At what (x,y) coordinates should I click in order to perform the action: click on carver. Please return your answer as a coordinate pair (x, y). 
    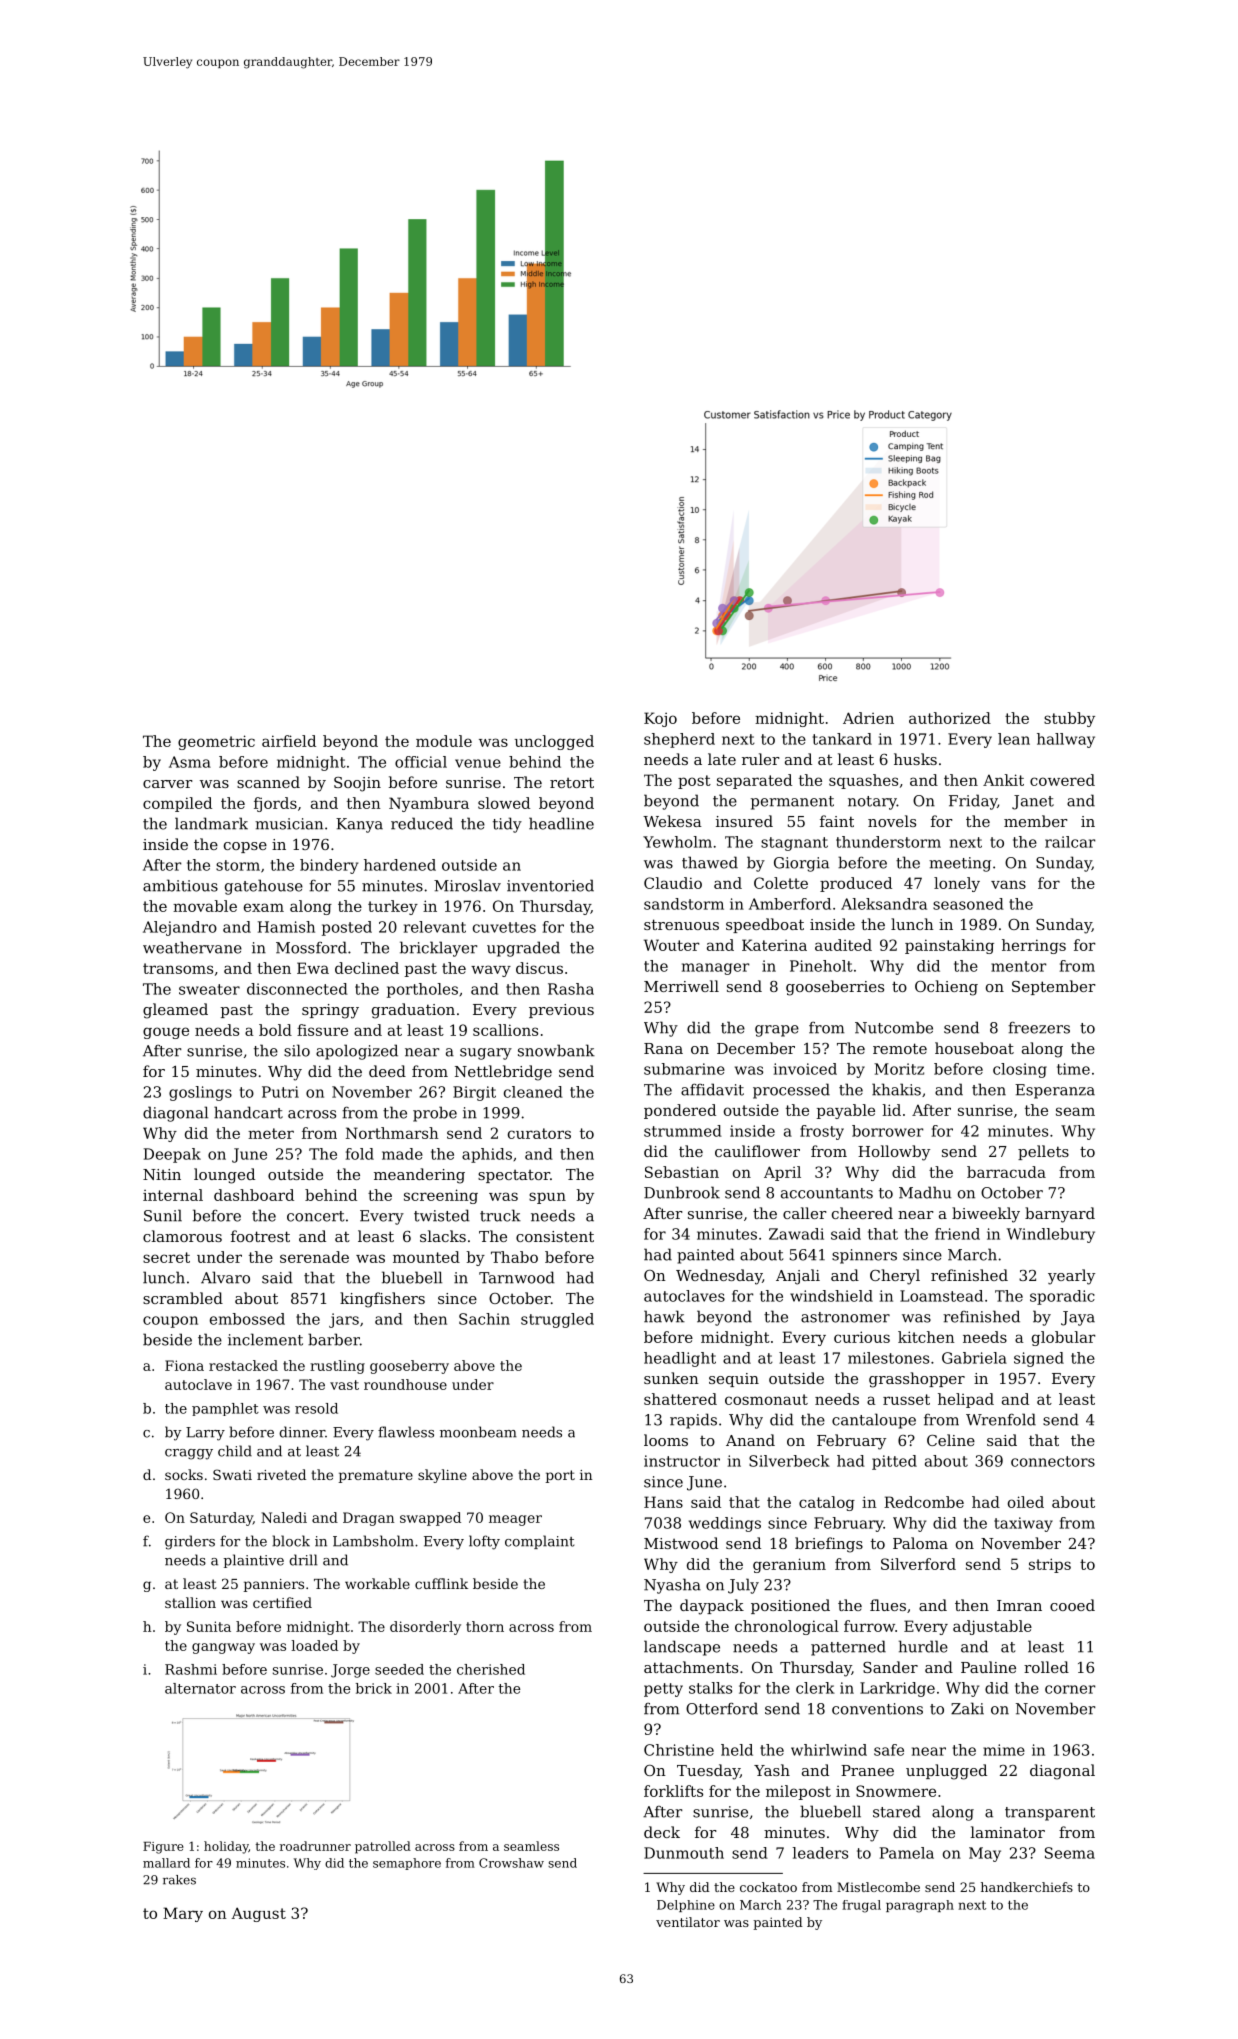
    Looking at the image, I should click on (168, 784).
